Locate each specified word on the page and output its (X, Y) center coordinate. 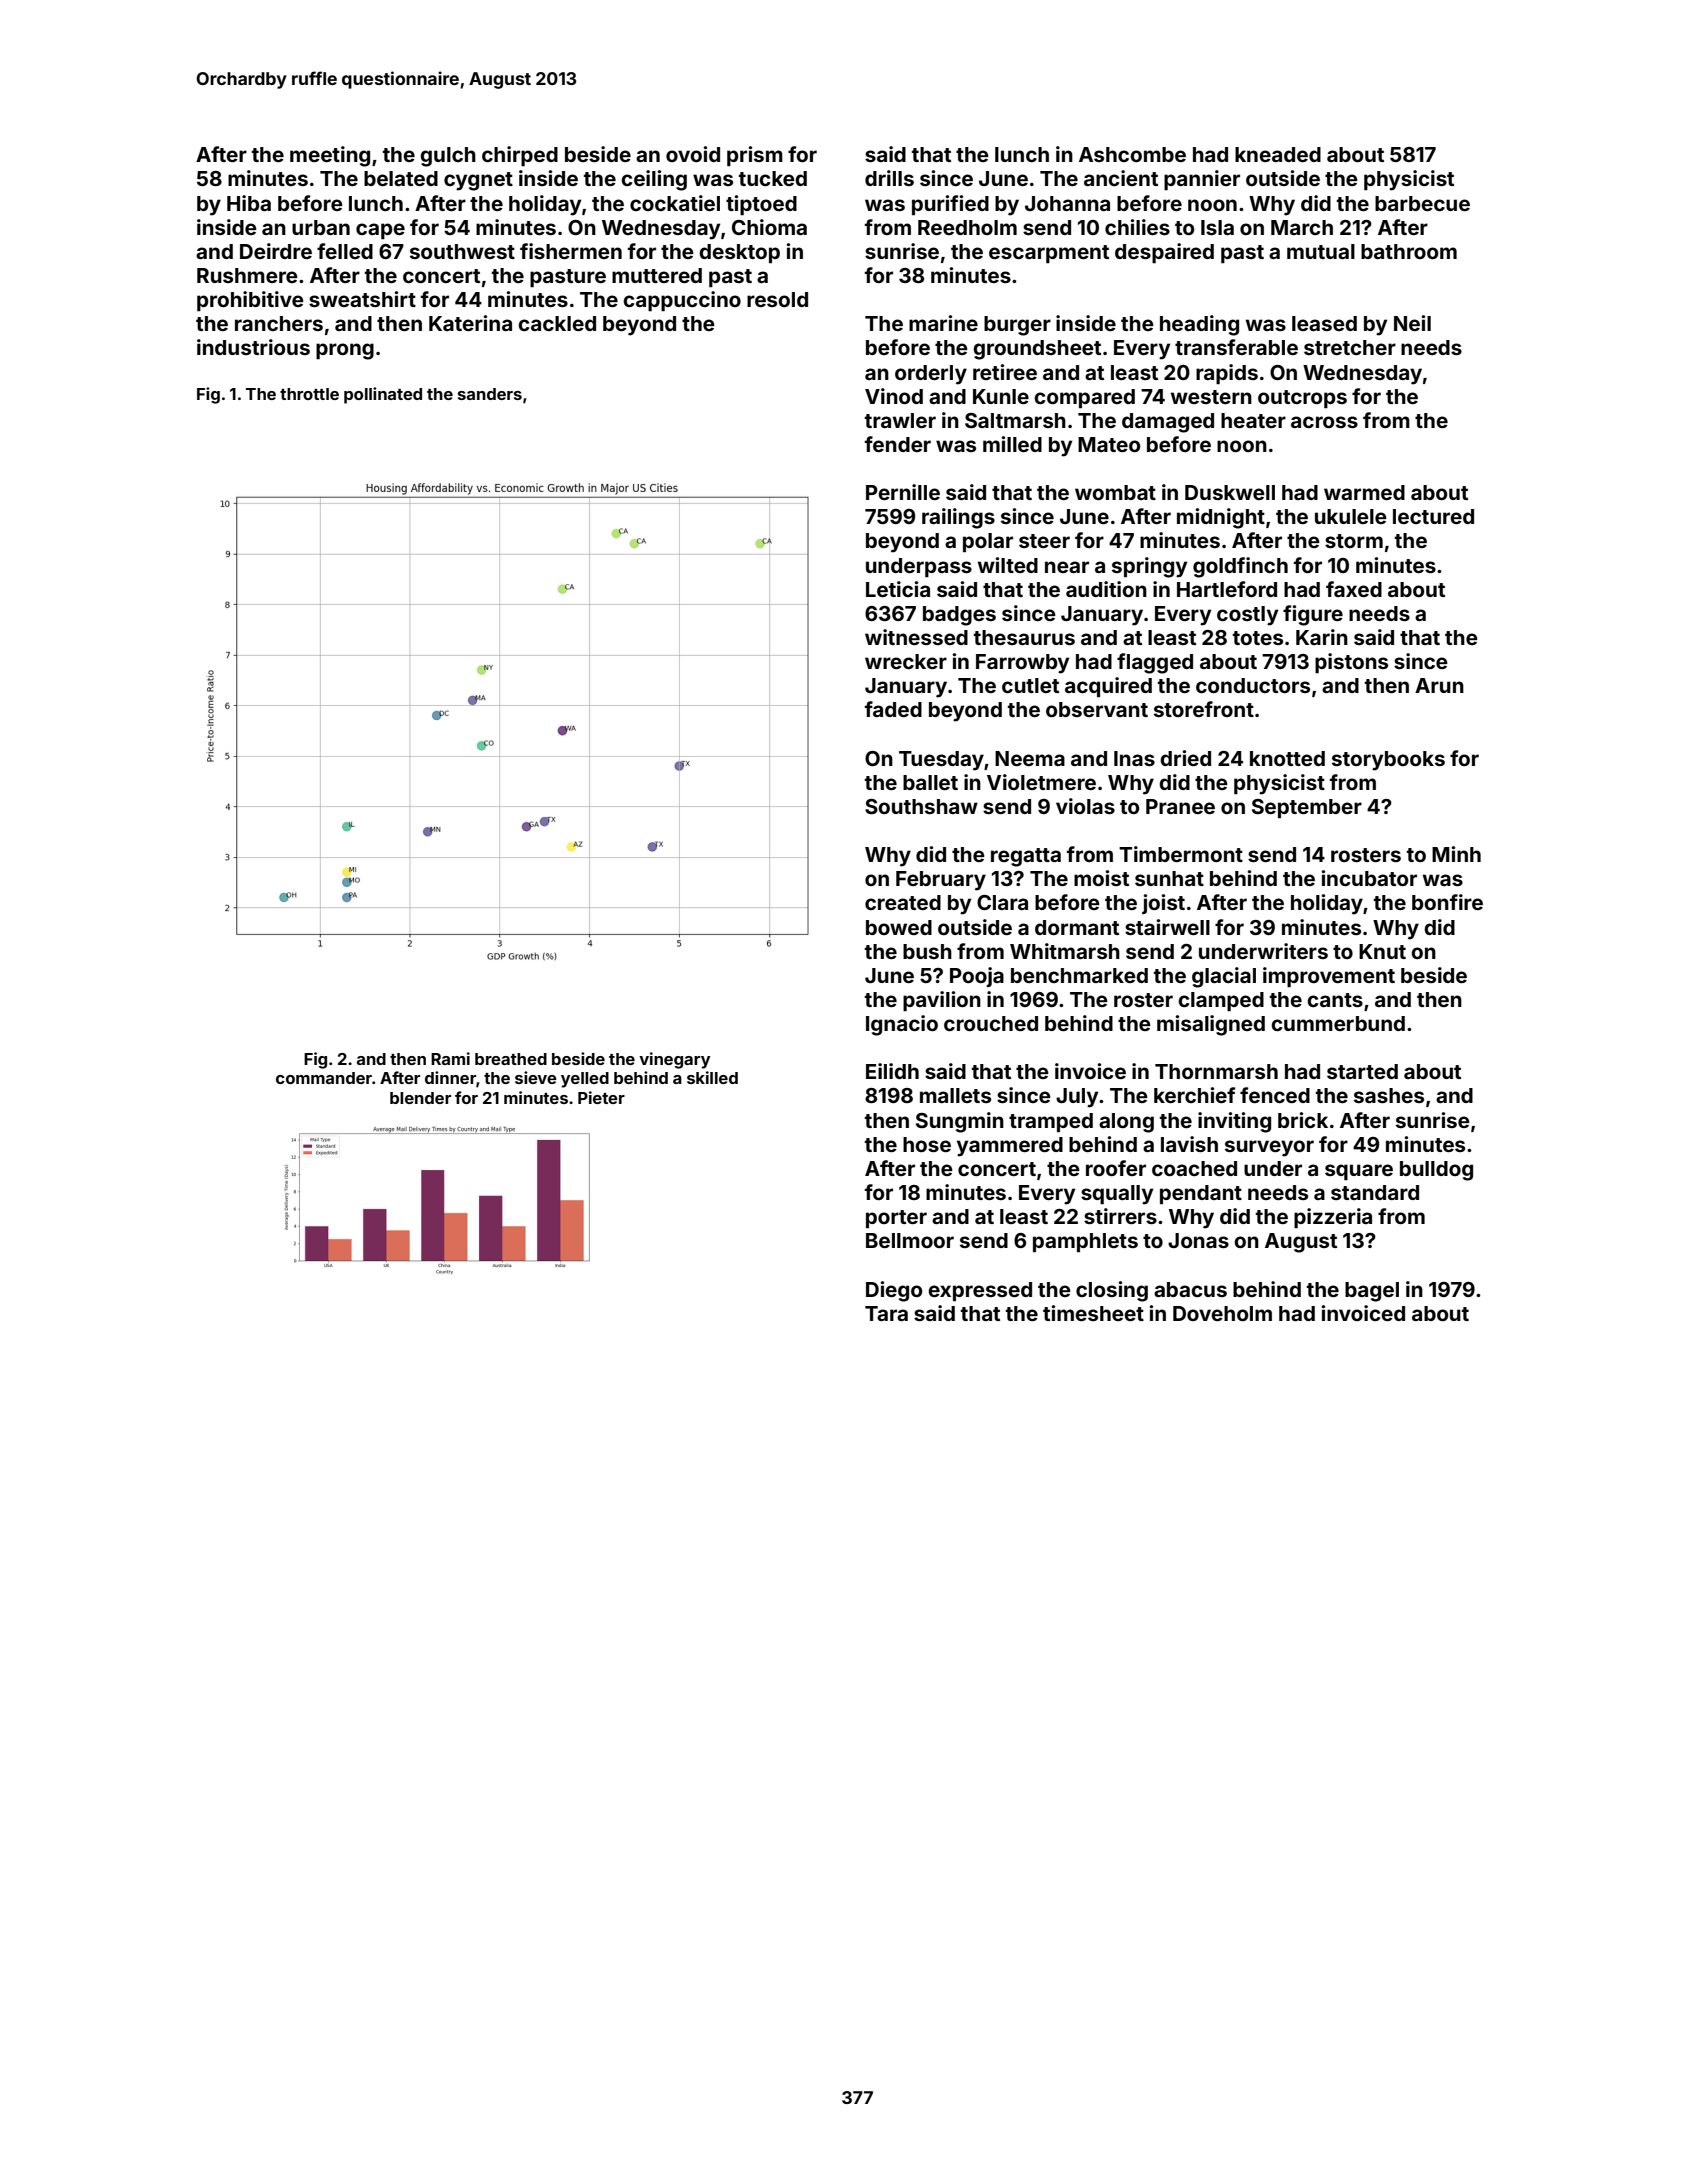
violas (1085, 806)
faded (893, 709)
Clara (1002, 902)
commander (324, 1078)
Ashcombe (1132, 154)
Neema (1030, 758)
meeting (330, 156)
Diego (894, 1291)
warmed (1364, 492)
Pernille (903, 492)
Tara (886, 1313)
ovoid (693, 154)
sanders (490, 394)
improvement (1329, 977)
